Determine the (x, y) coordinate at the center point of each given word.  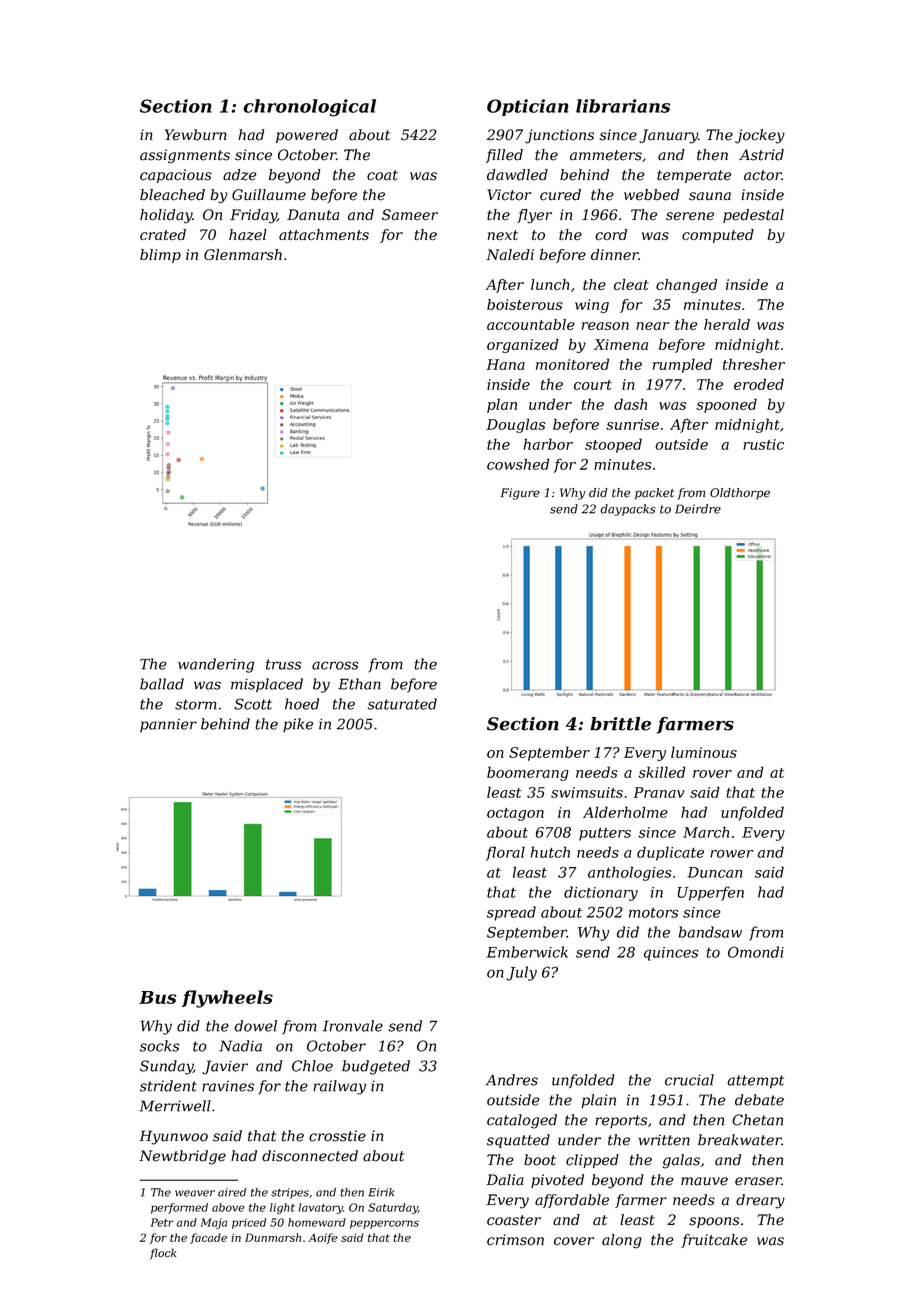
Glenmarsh (243, 254)
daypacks (628, 510)
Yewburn (196, 135)
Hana (505, 364)
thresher (754, 364)
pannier (168, 725)
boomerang (528, 773)
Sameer (410, 215)
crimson (515, 1240)
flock (163, 1254)
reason (605, 326)
